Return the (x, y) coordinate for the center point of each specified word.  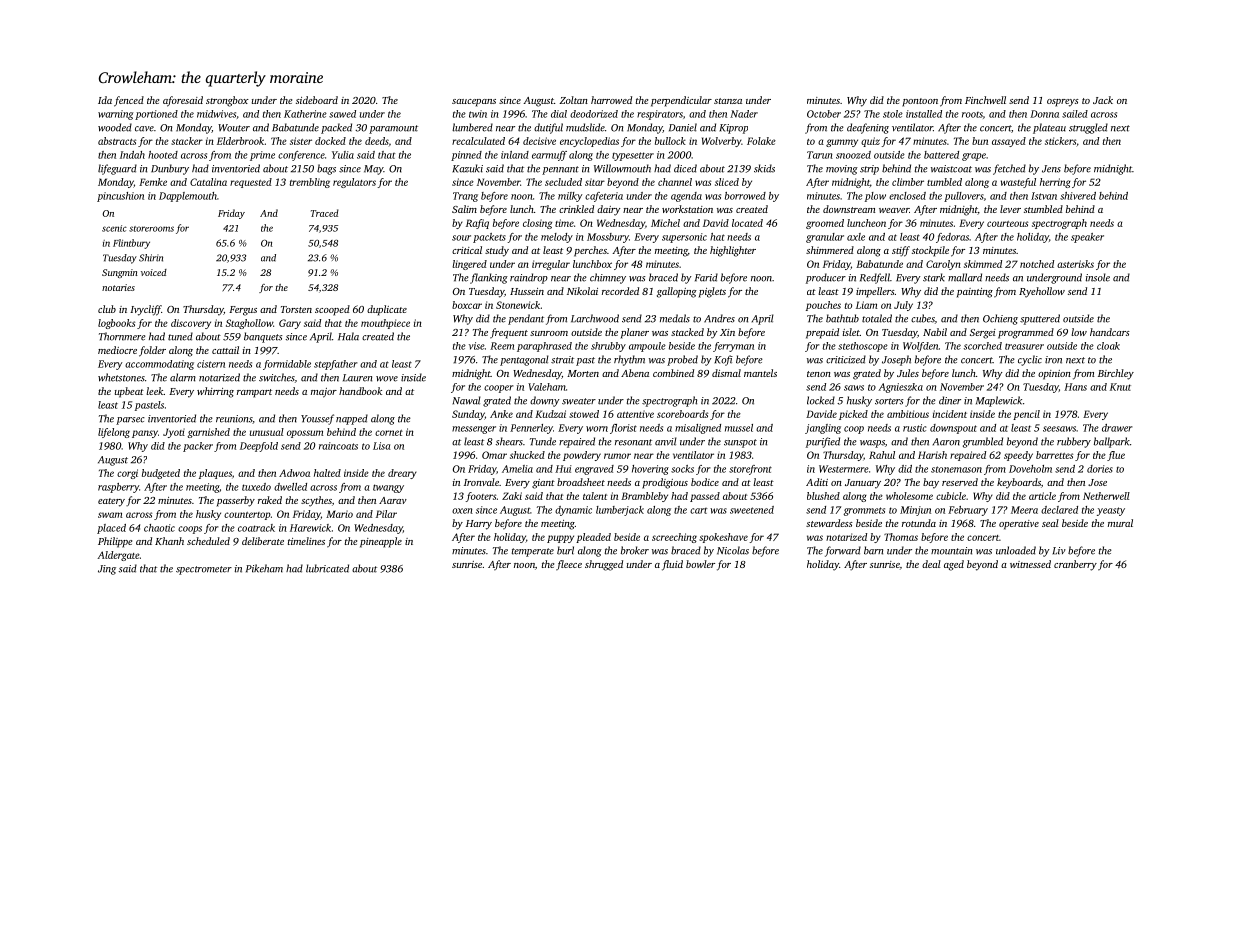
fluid (672, 565)
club (107, 309)
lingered (469, 265)
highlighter (733, 251)
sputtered (1040, 319)
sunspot (740, 443)
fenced (129, 101)
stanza (728, 101)
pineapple (381, 542)
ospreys (1063, 103)
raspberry (118, 488)
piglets (712, 292)
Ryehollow (1042, 292)
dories (1100, 469)
